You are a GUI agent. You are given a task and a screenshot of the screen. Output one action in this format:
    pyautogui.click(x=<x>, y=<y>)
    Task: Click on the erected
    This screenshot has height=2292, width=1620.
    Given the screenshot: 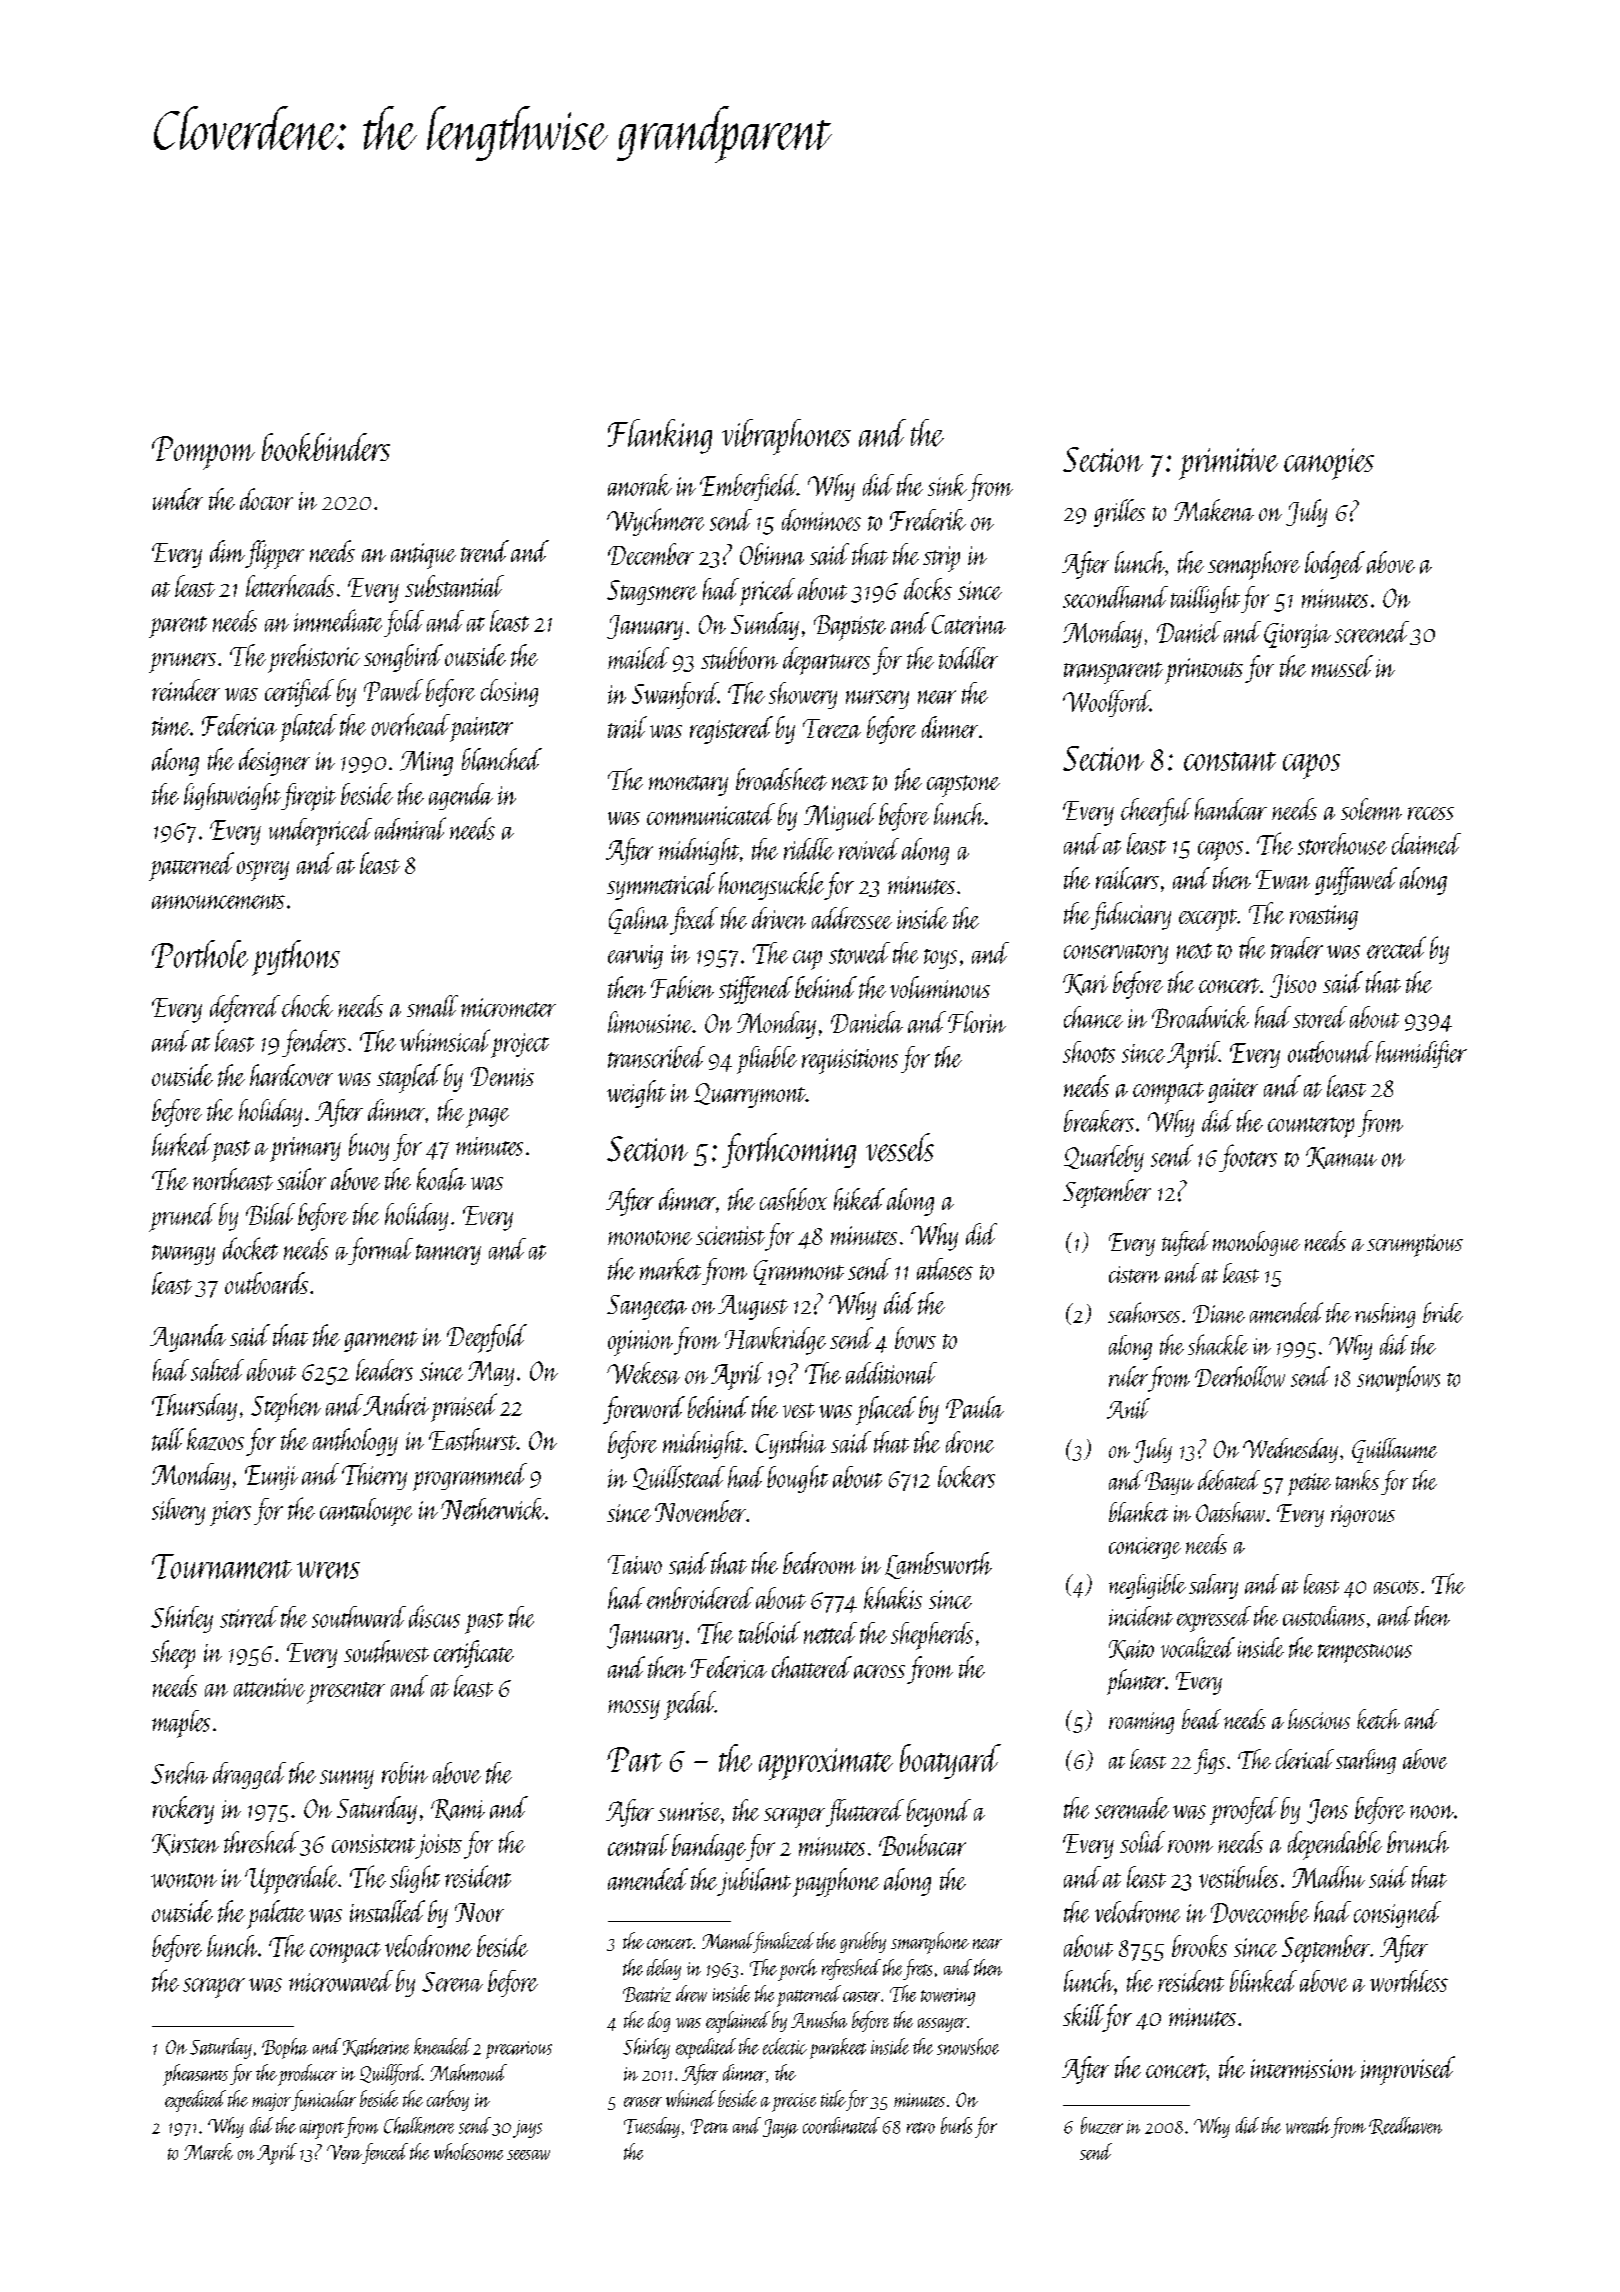 What is the action you would take?
    pyautogui.click(x=1396, y=947)
